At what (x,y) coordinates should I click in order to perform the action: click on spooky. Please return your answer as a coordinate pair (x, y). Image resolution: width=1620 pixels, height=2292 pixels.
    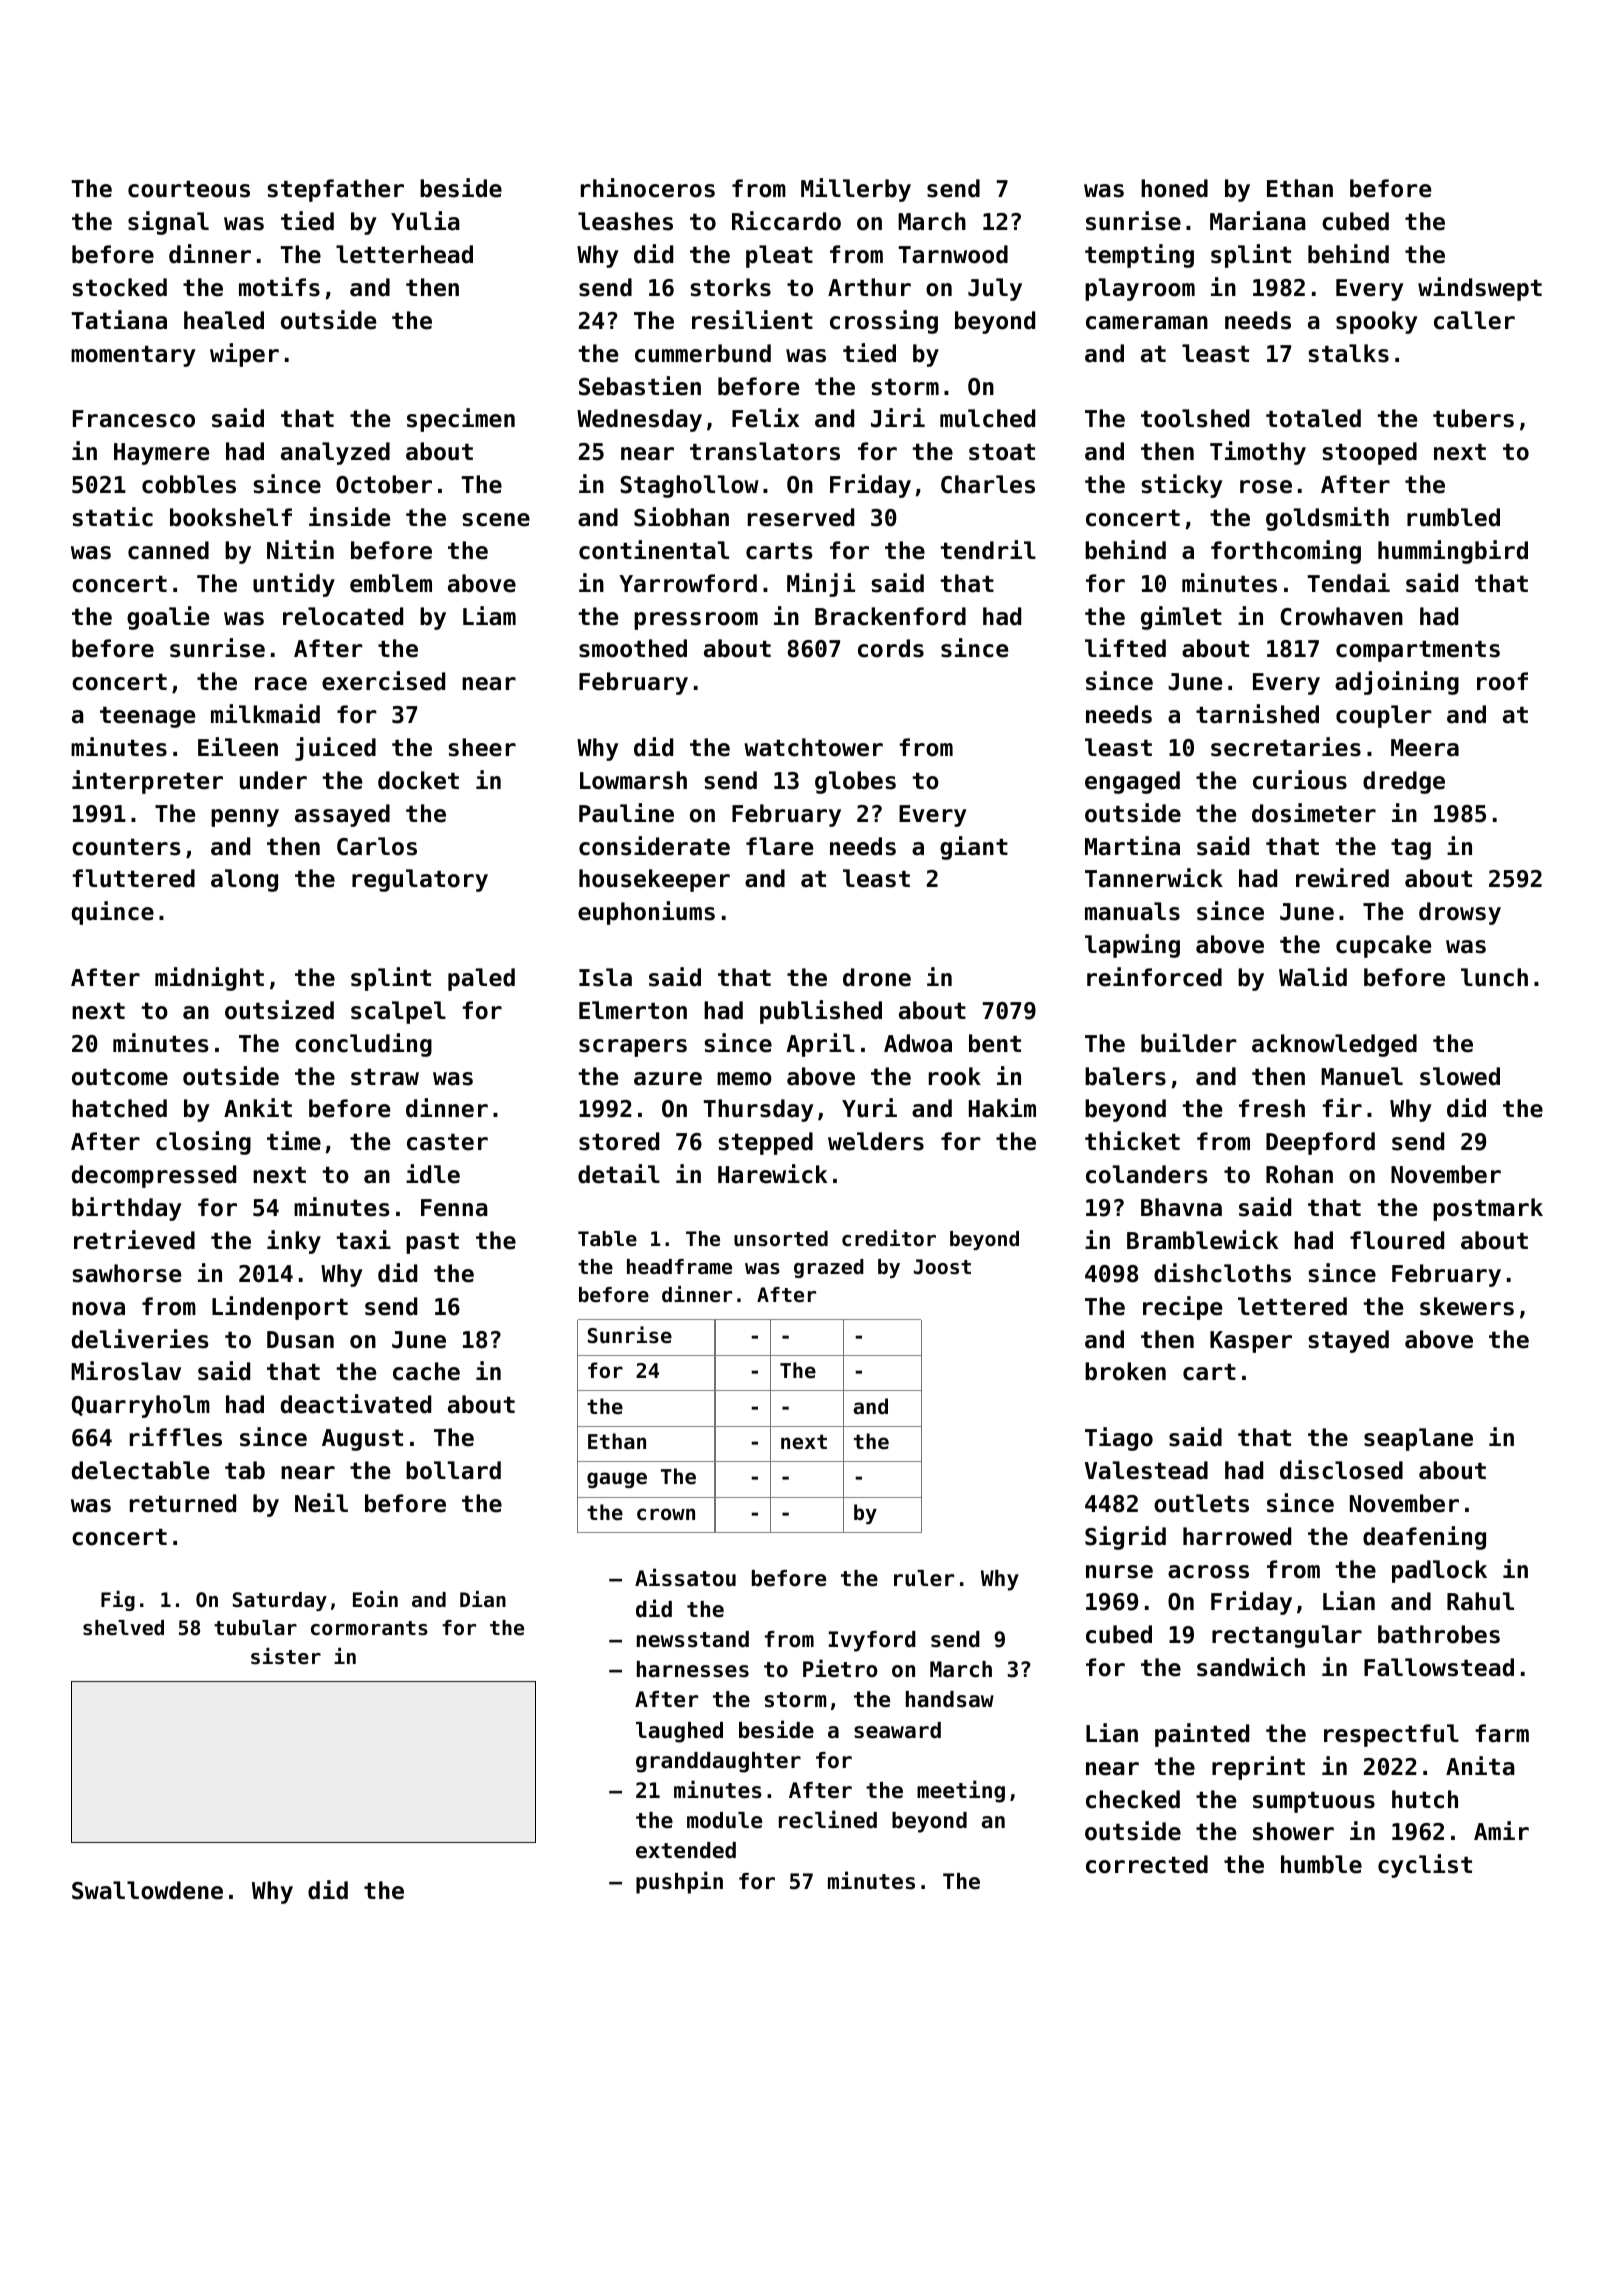
    Looking at the image, I should click on (1377, 322).
